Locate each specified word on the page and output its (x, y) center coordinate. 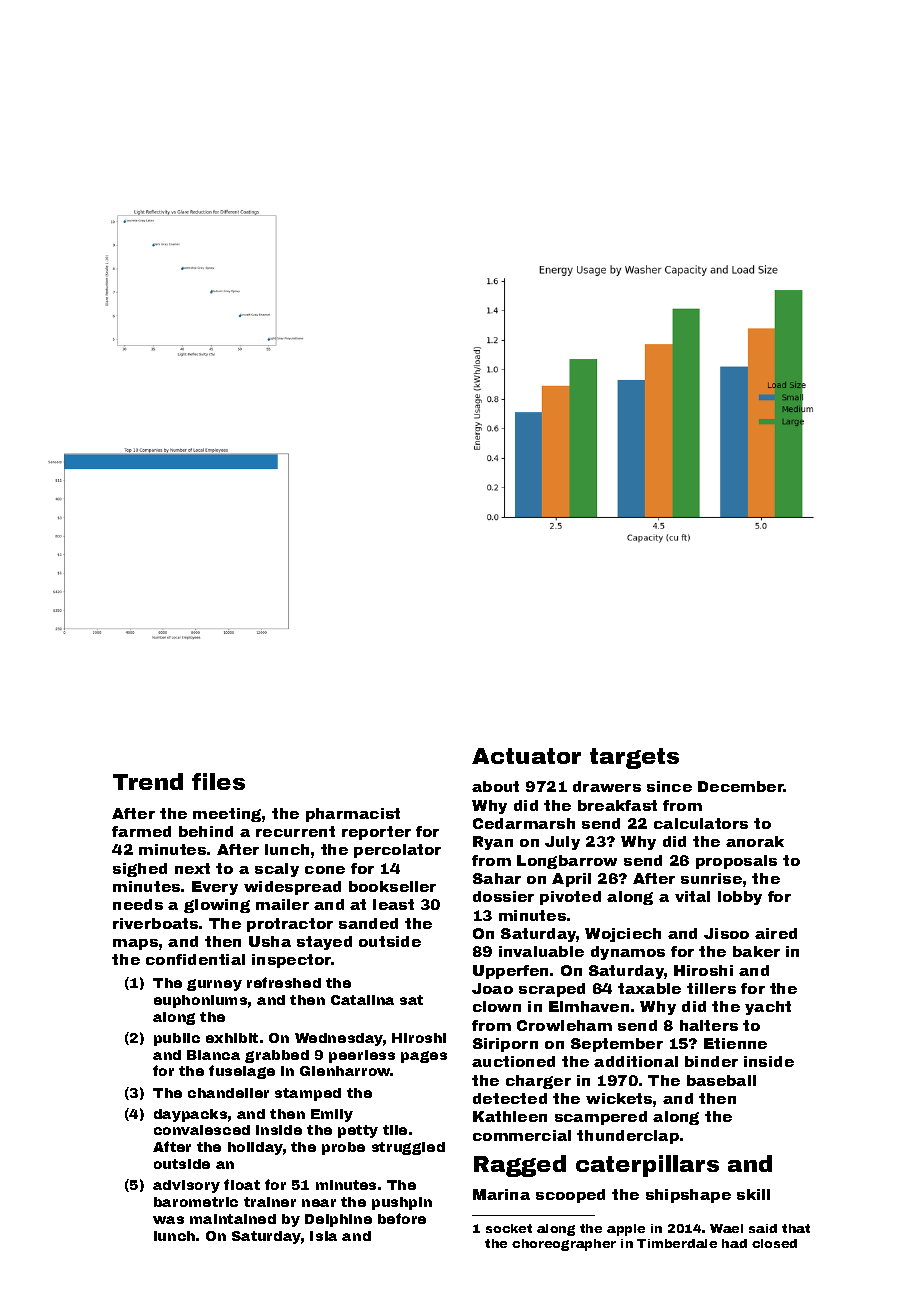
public (177, 1039)
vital (692, 896)
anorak (755, 841)
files (218, 781)
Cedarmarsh (524, 823)
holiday (255, 1148)
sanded (368, 923)
